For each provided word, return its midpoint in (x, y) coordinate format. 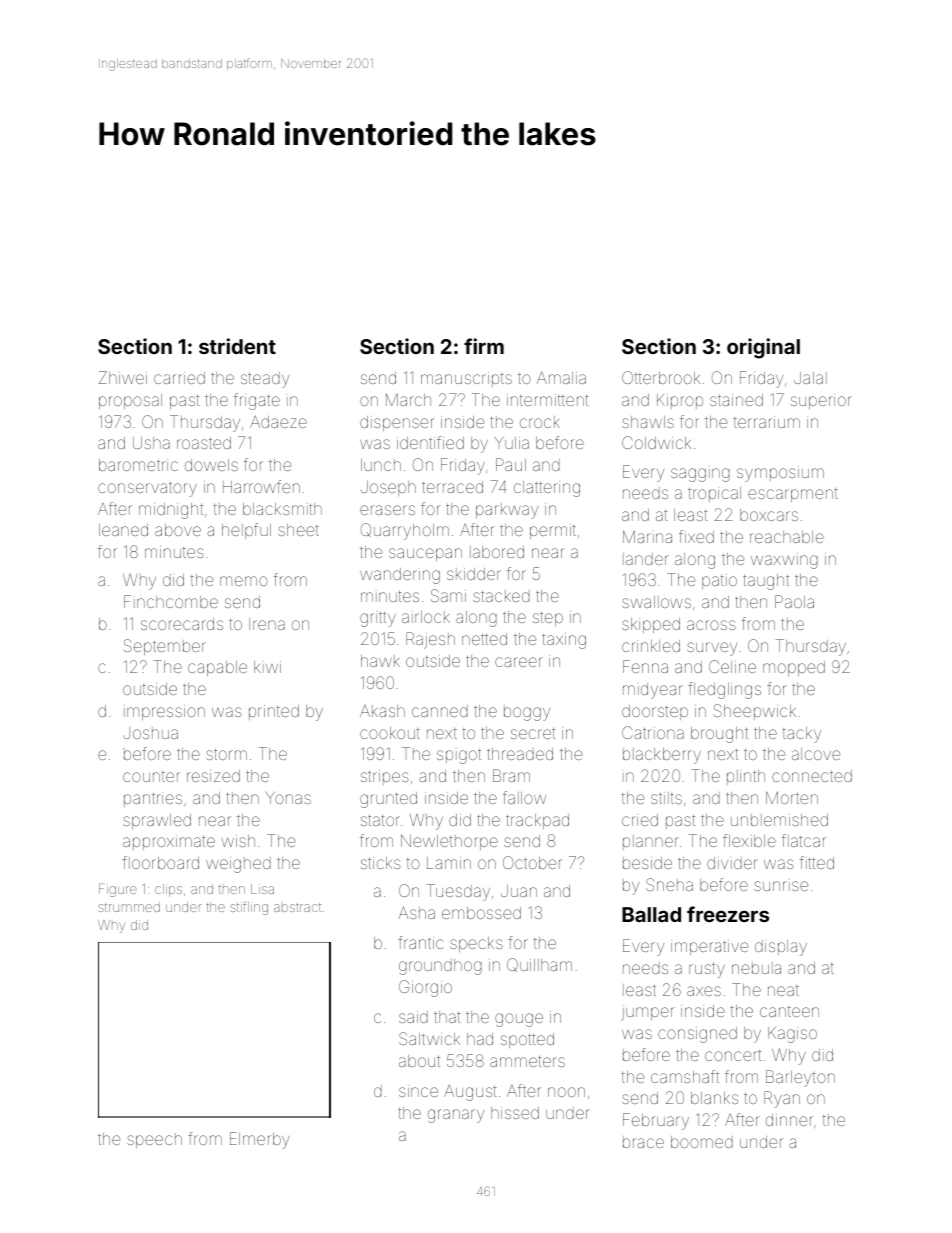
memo (244, 581)
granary (456, 1116)
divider (732, 863)
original (763, 348)
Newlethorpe (449, 842)
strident (237, 346)
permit (553, 531)
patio (719, 582)
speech (154, 1140)
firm (484, 346)
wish (238, 841)
